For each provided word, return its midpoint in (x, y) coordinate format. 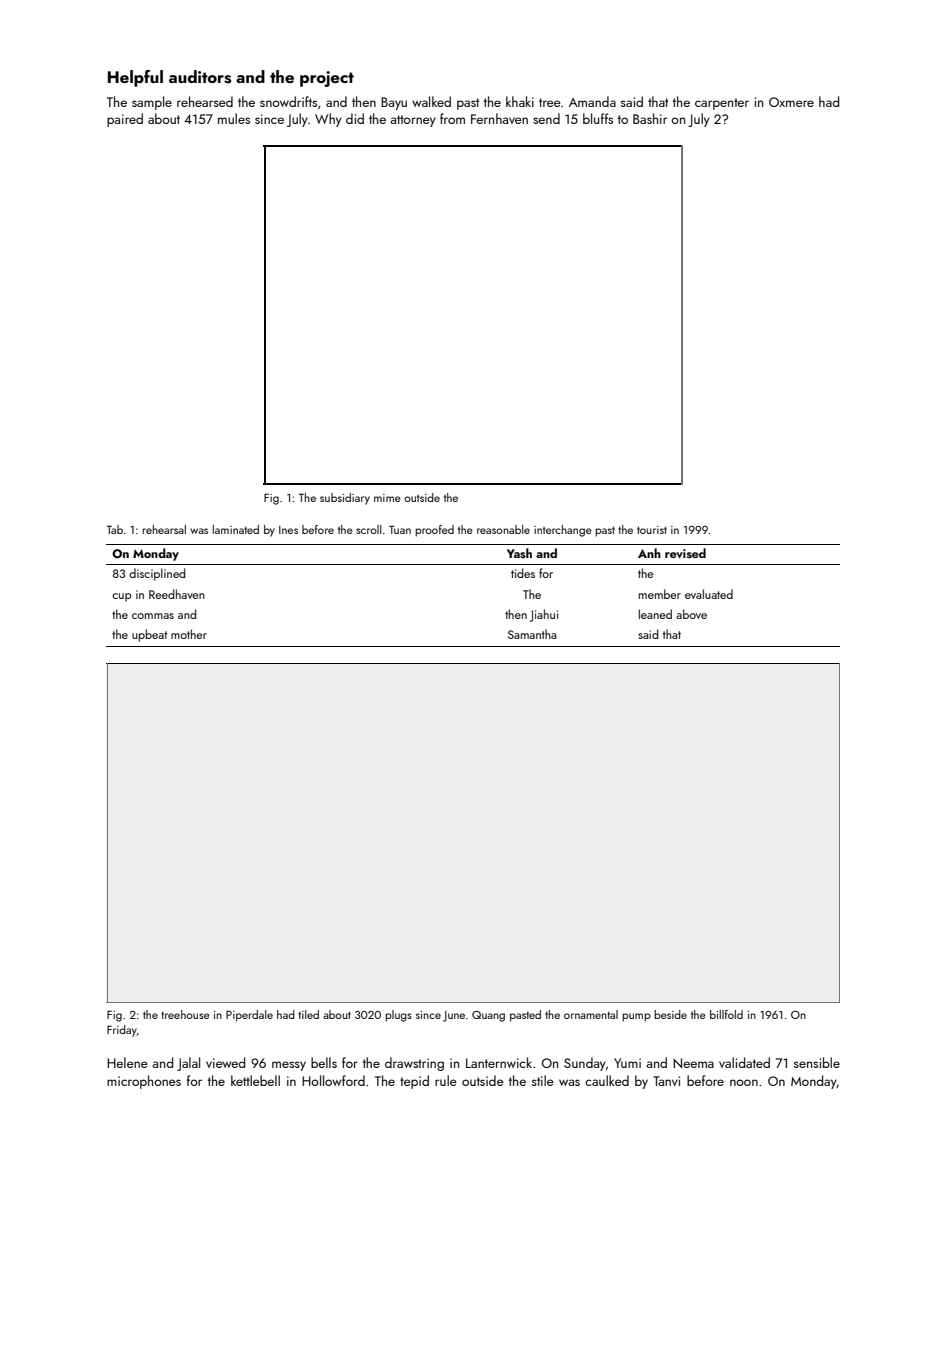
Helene (127, 1062)
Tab (115, 529)
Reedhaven (177, 594)
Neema (693, 1063)
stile (543, 1080)
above (691, 614)
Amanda (592, 101)
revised (685, 553)
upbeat (149, 635)
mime (387, 498)
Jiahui (544, 615)
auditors (200, 77)
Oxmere (791, 102)
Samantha (532, 634)
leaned (655, 614)
